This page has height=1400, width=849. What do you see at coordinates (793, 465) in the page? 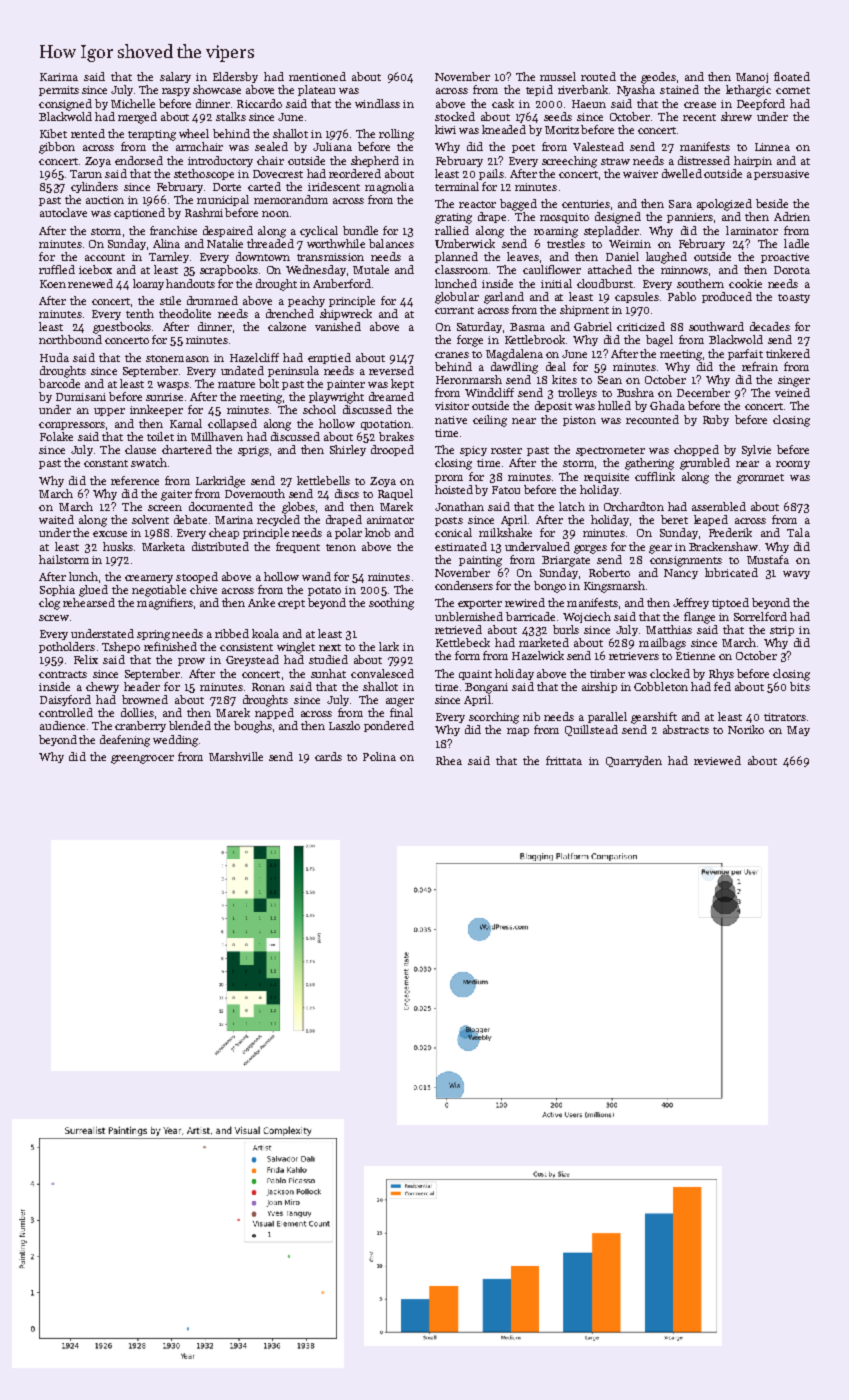
I see `roomy` at bounding box center [793, 465].
